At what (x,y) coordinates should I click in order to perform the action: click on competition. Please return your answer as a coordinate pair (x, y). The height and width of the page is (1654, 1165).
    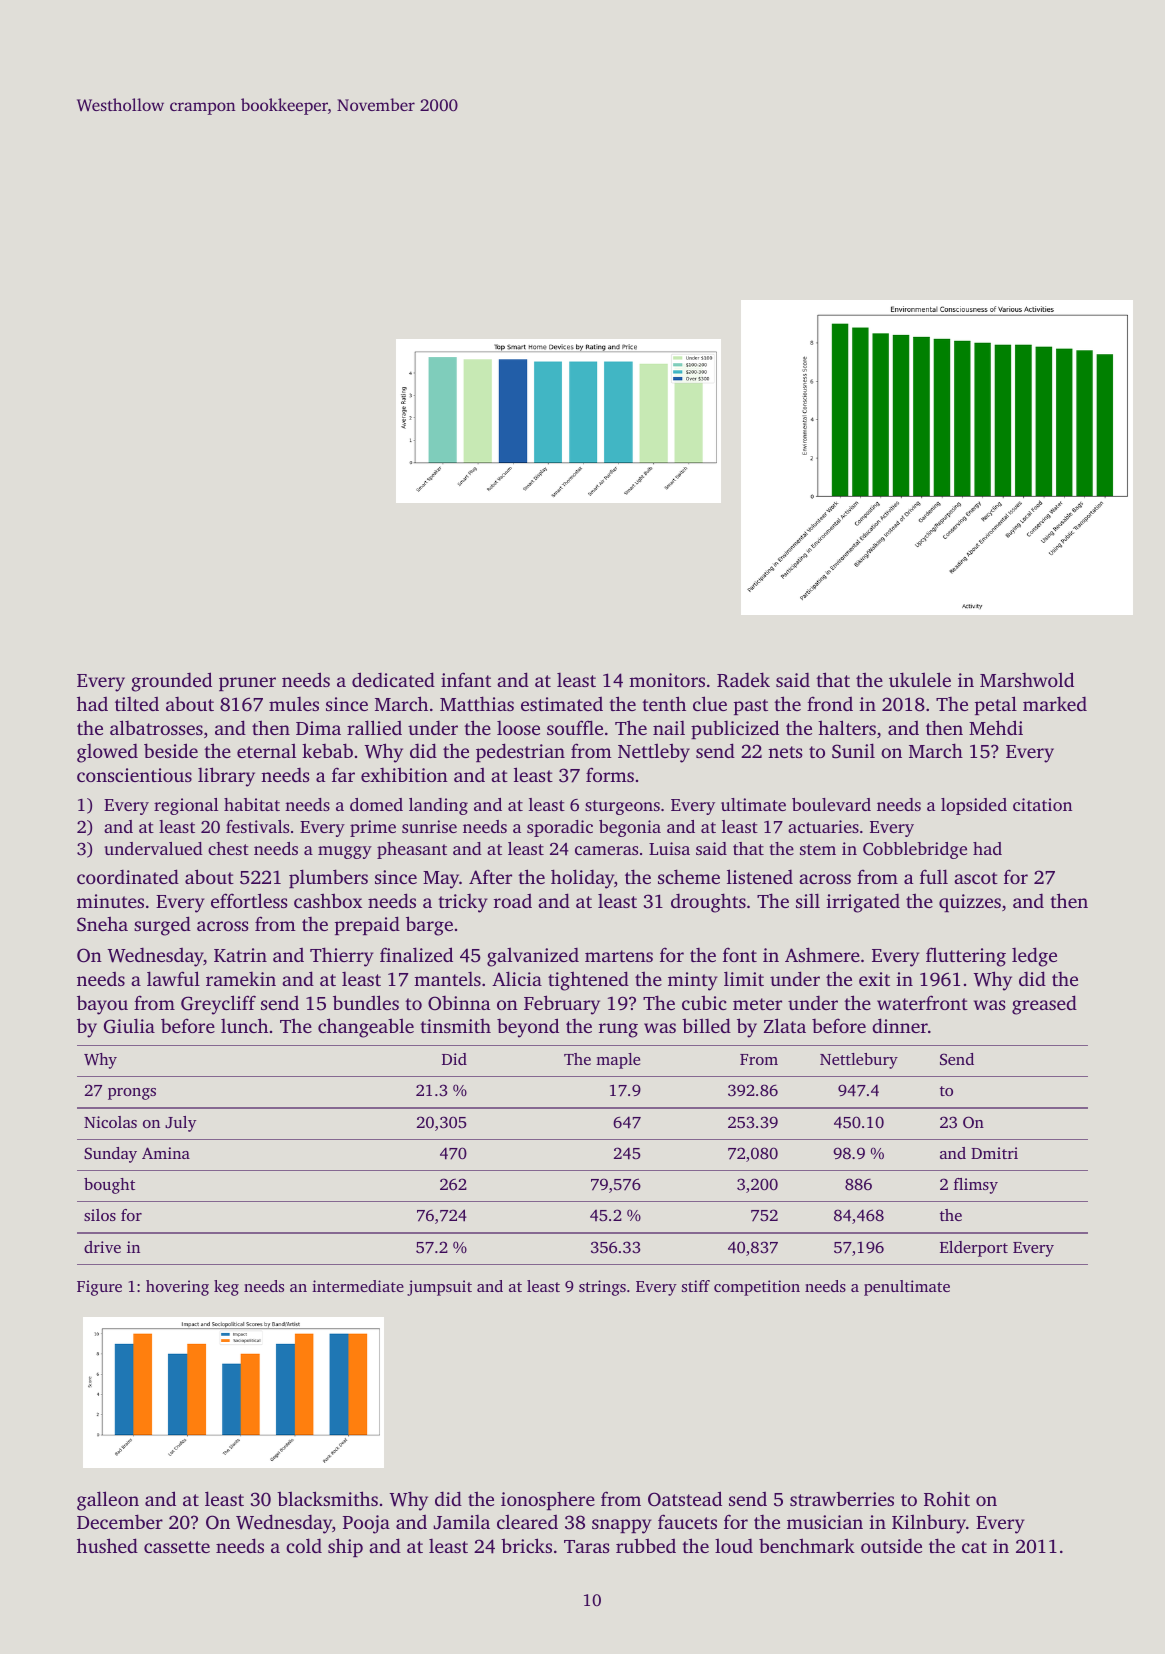
    Looking at the image, I should click on (757, 1288).
